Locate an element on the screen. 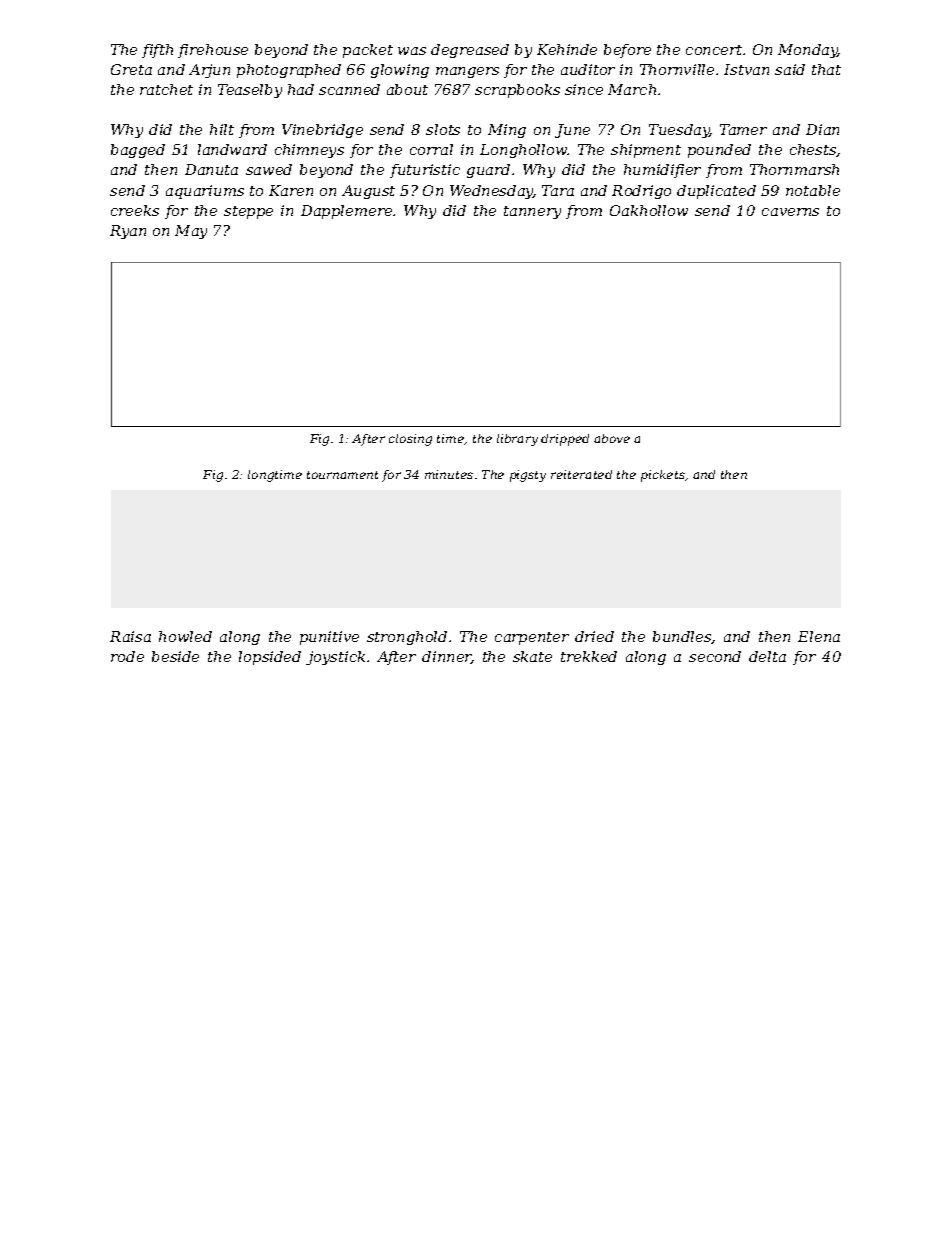 The width and height of the screenshot is (952, 1233). May is located at coordinates (191, 232).
